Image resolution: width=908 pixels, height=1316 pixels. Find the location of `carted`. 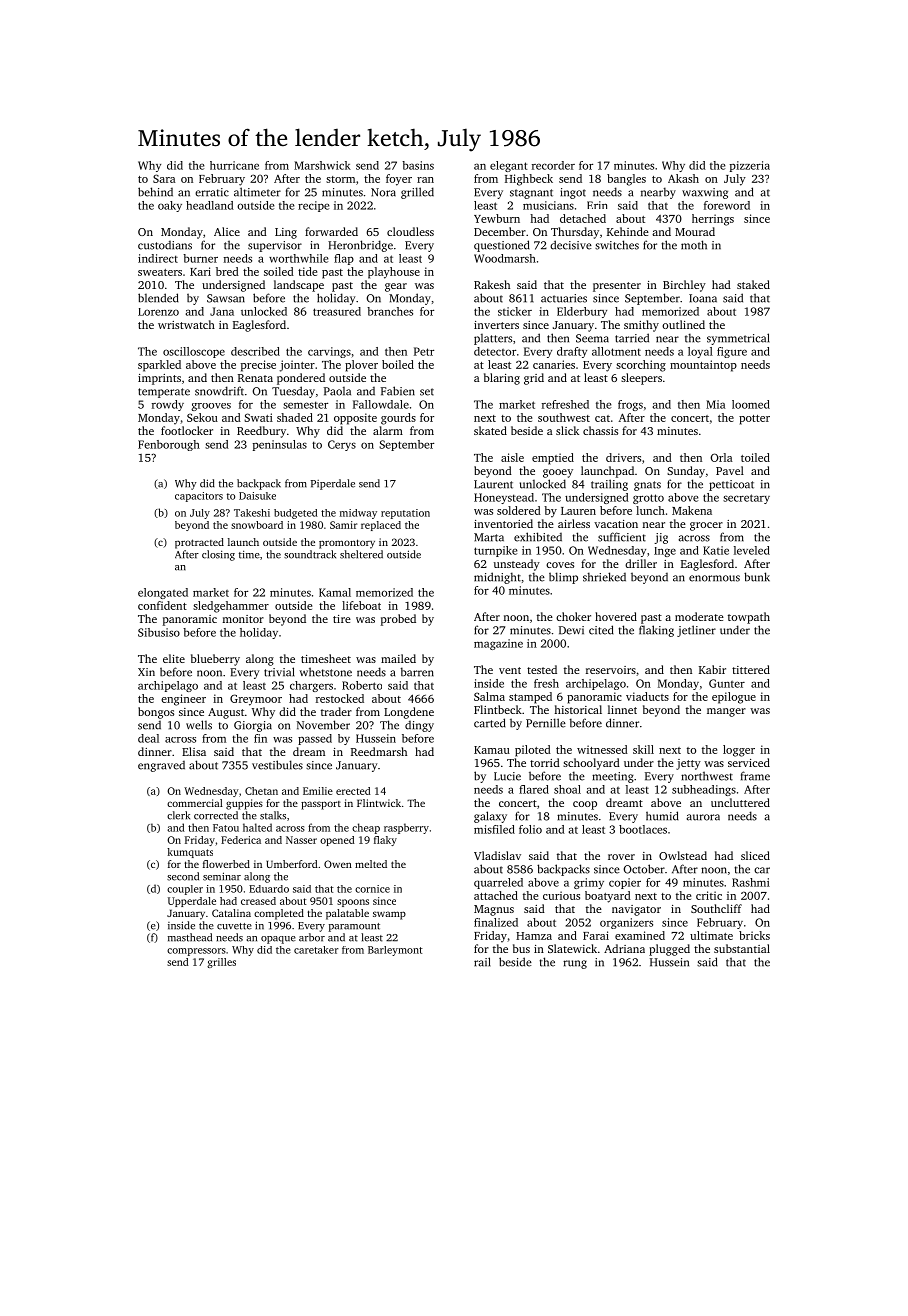

carted is located at coordinates (490, 723).
